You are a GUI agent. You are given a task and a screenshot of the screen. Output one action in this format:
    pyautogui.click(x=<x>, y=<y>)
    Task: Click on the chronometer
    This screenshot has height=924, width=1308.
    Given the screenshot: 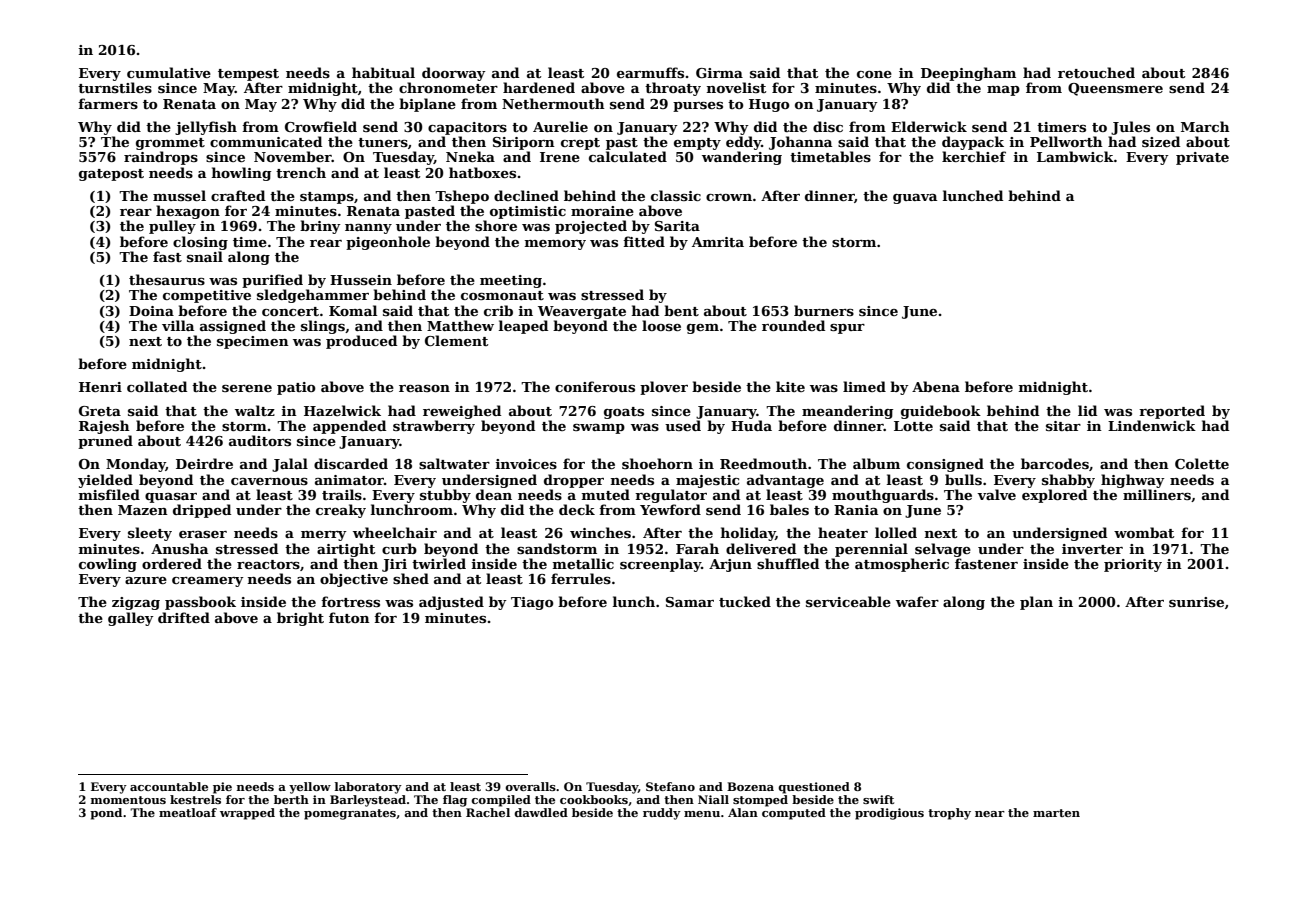 What is the action you would take?
    pyautogui.click(x=448, y=87)
